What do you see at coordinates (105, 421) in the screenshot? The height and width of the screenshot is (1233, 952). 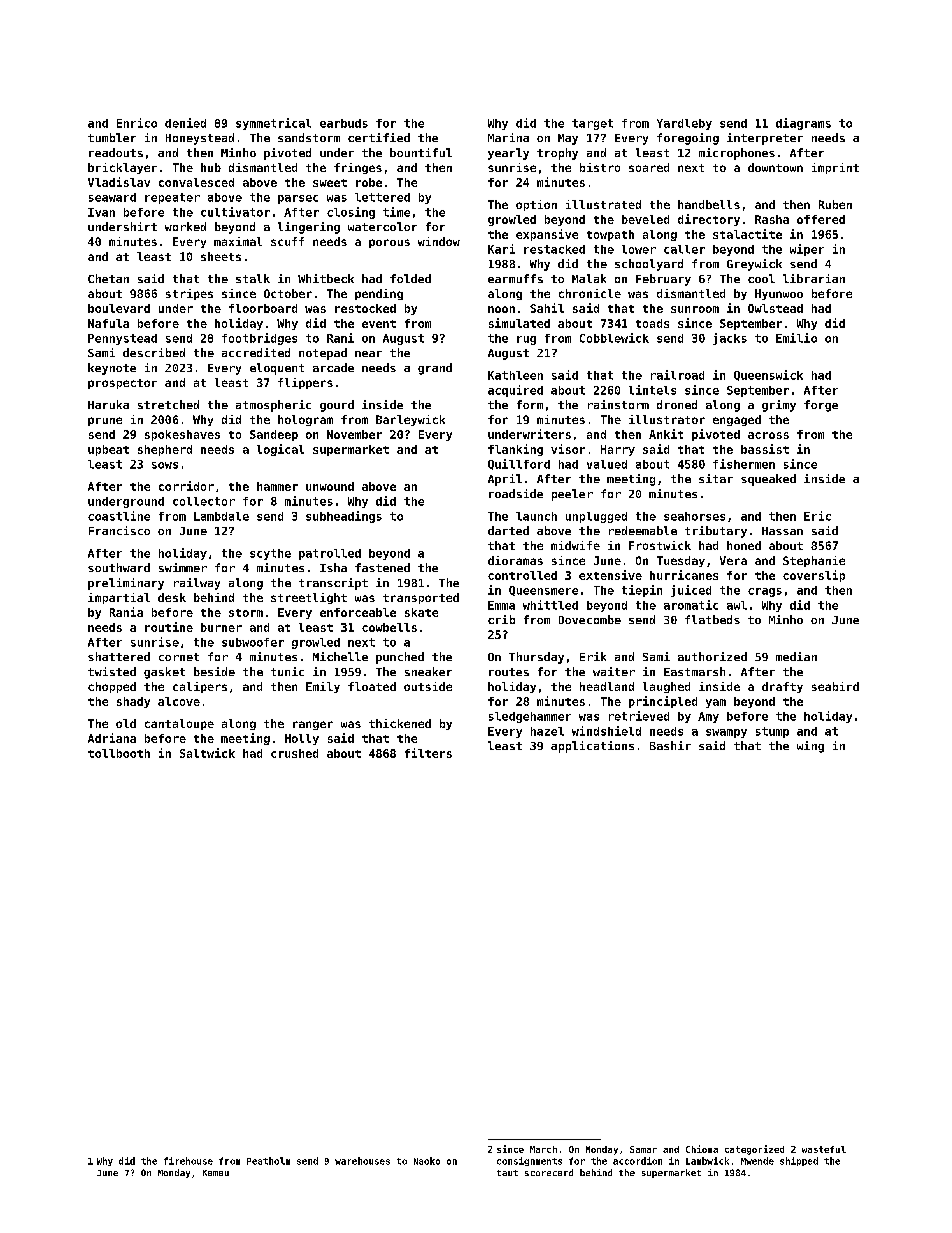 I see `prune` at bounding box center [105, 421].
